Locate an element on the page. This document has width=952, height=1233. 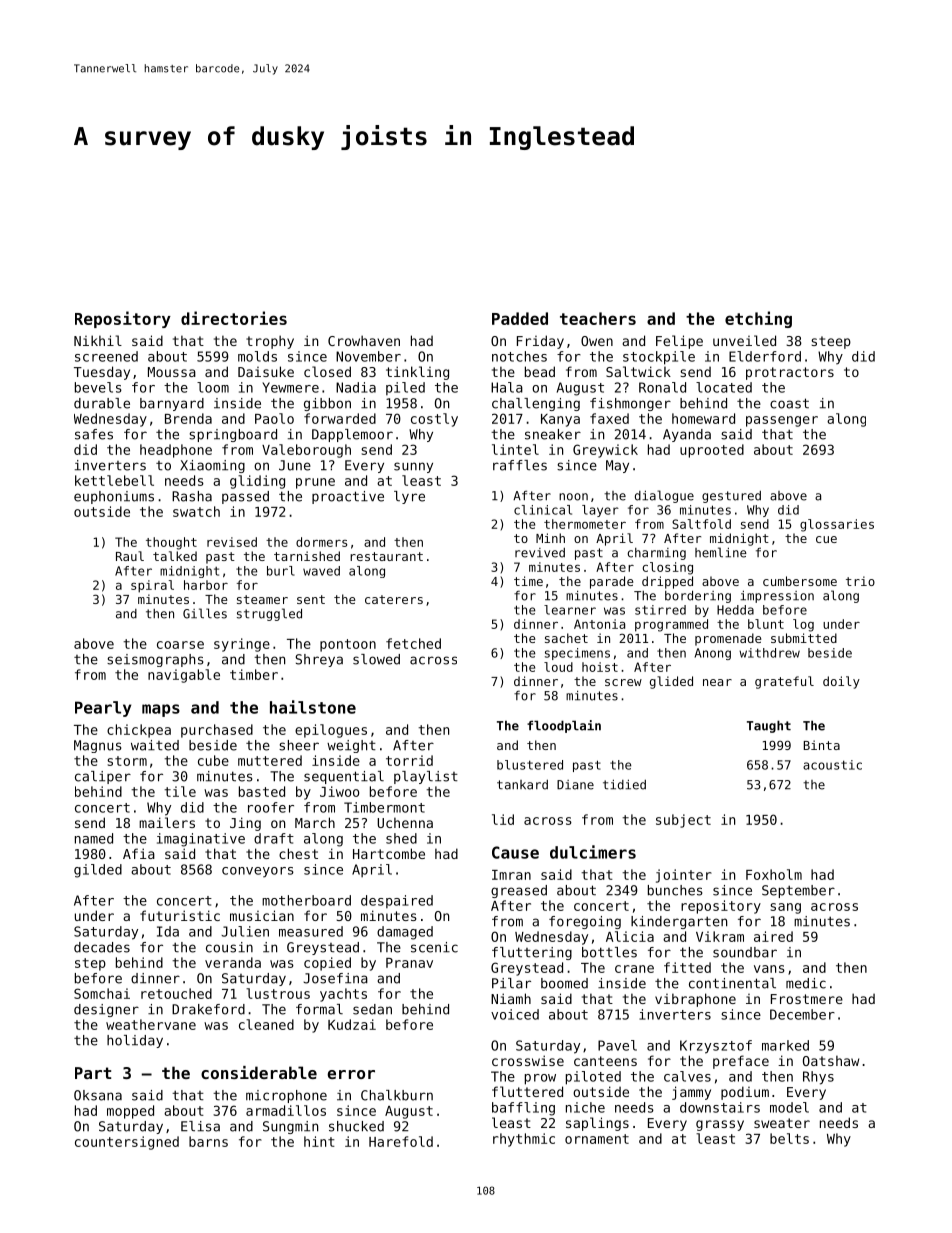
caterers is located at coordinates (394, 599).
